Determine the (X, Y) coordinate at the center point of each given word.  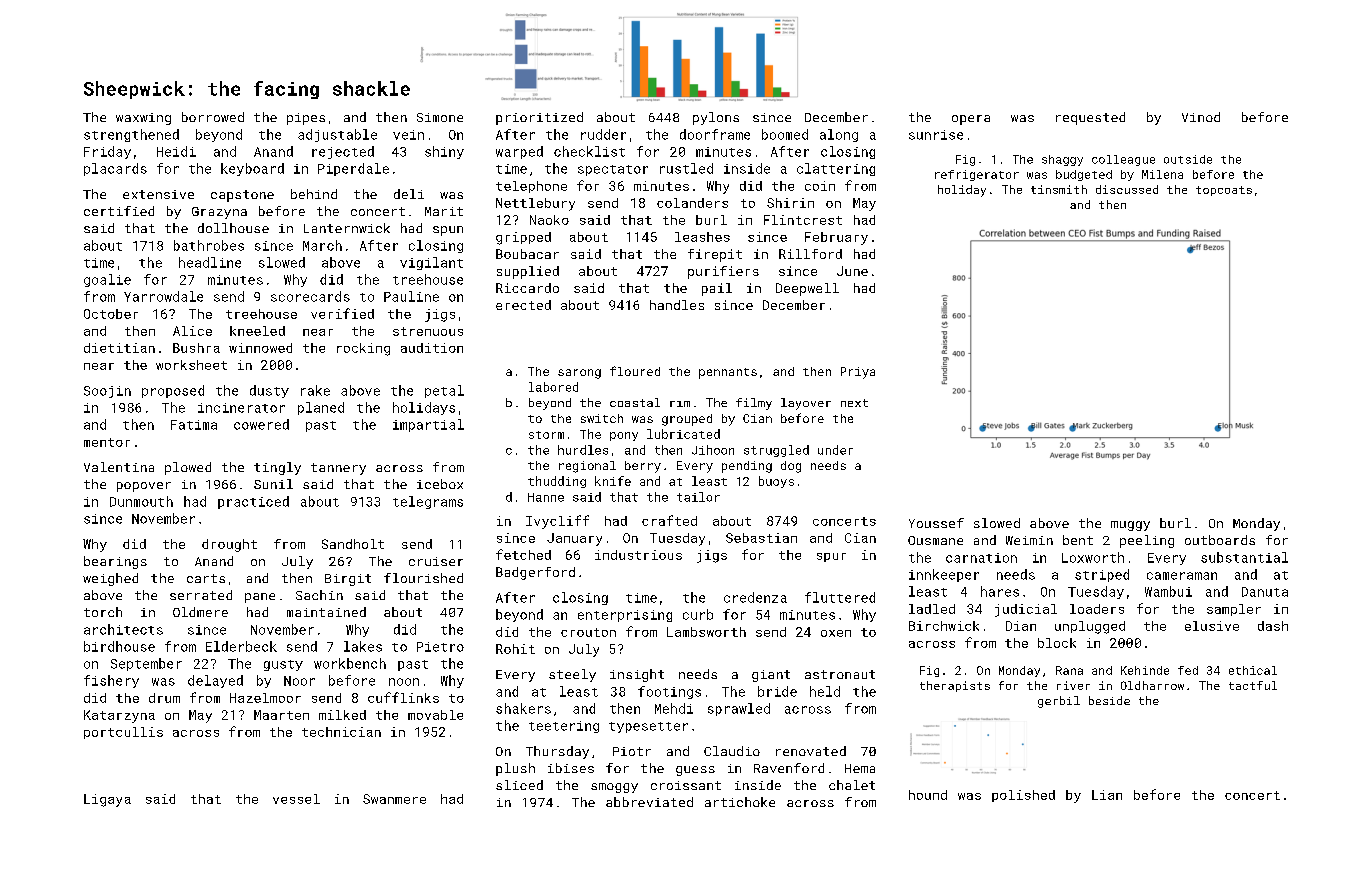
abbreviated (649, 802)
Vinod (1201, 117)
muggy (1130, 526)
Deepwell (807, 289)
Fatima (194, 425)
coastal (635, 402)
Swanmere (394, 799)
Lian (1107, 795)
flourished (423, 578)
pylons (716, 118)
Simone (440, 117)
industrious (638, 555)
